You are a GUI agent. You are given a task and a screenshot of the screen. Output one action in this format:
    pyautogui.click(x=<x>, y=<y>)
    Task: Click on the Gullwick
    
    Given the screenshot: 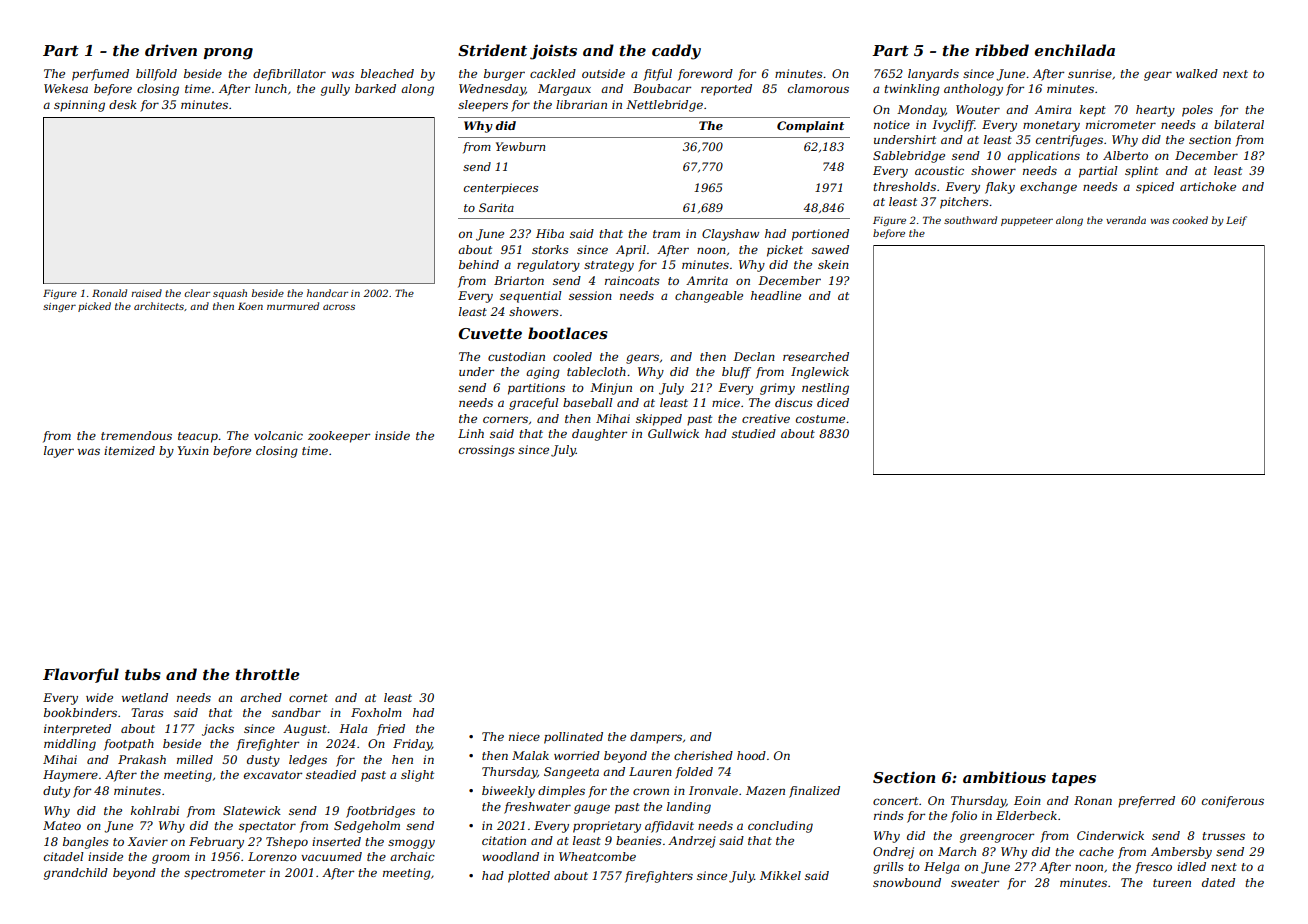 What is the action you would take?
    pyautogui.click(x=673, y=433)
